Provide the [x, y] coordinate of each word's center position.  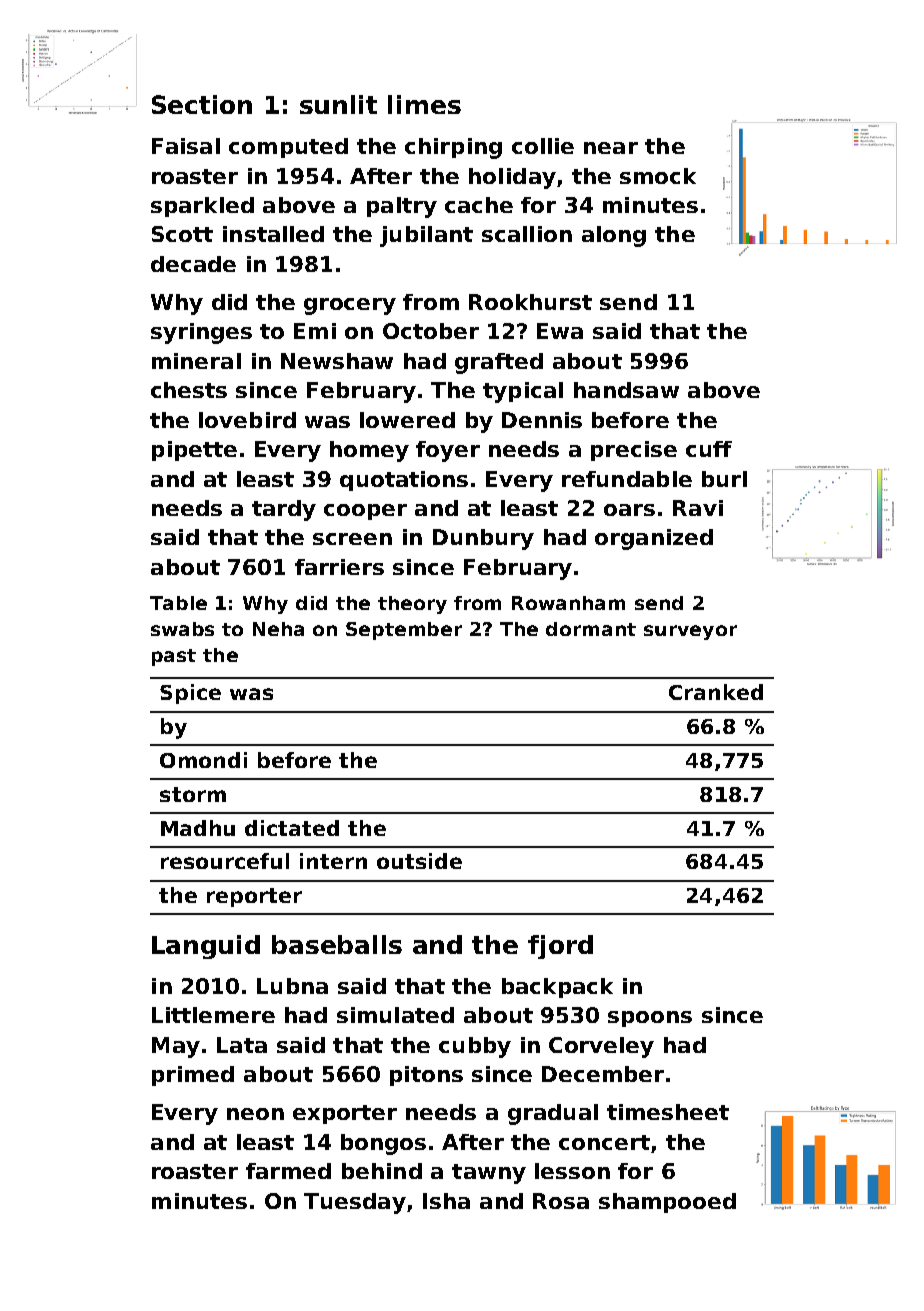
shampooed [667, 1203]
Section [202, 104]
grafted [499, 363]
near [611, 148]
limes [424, 104]
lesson [572, 1171]
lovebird [247, 420]
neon [255, 1114]
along [614, 236]
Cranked [716, 692]
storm [193, 794]
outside [419, 861]
